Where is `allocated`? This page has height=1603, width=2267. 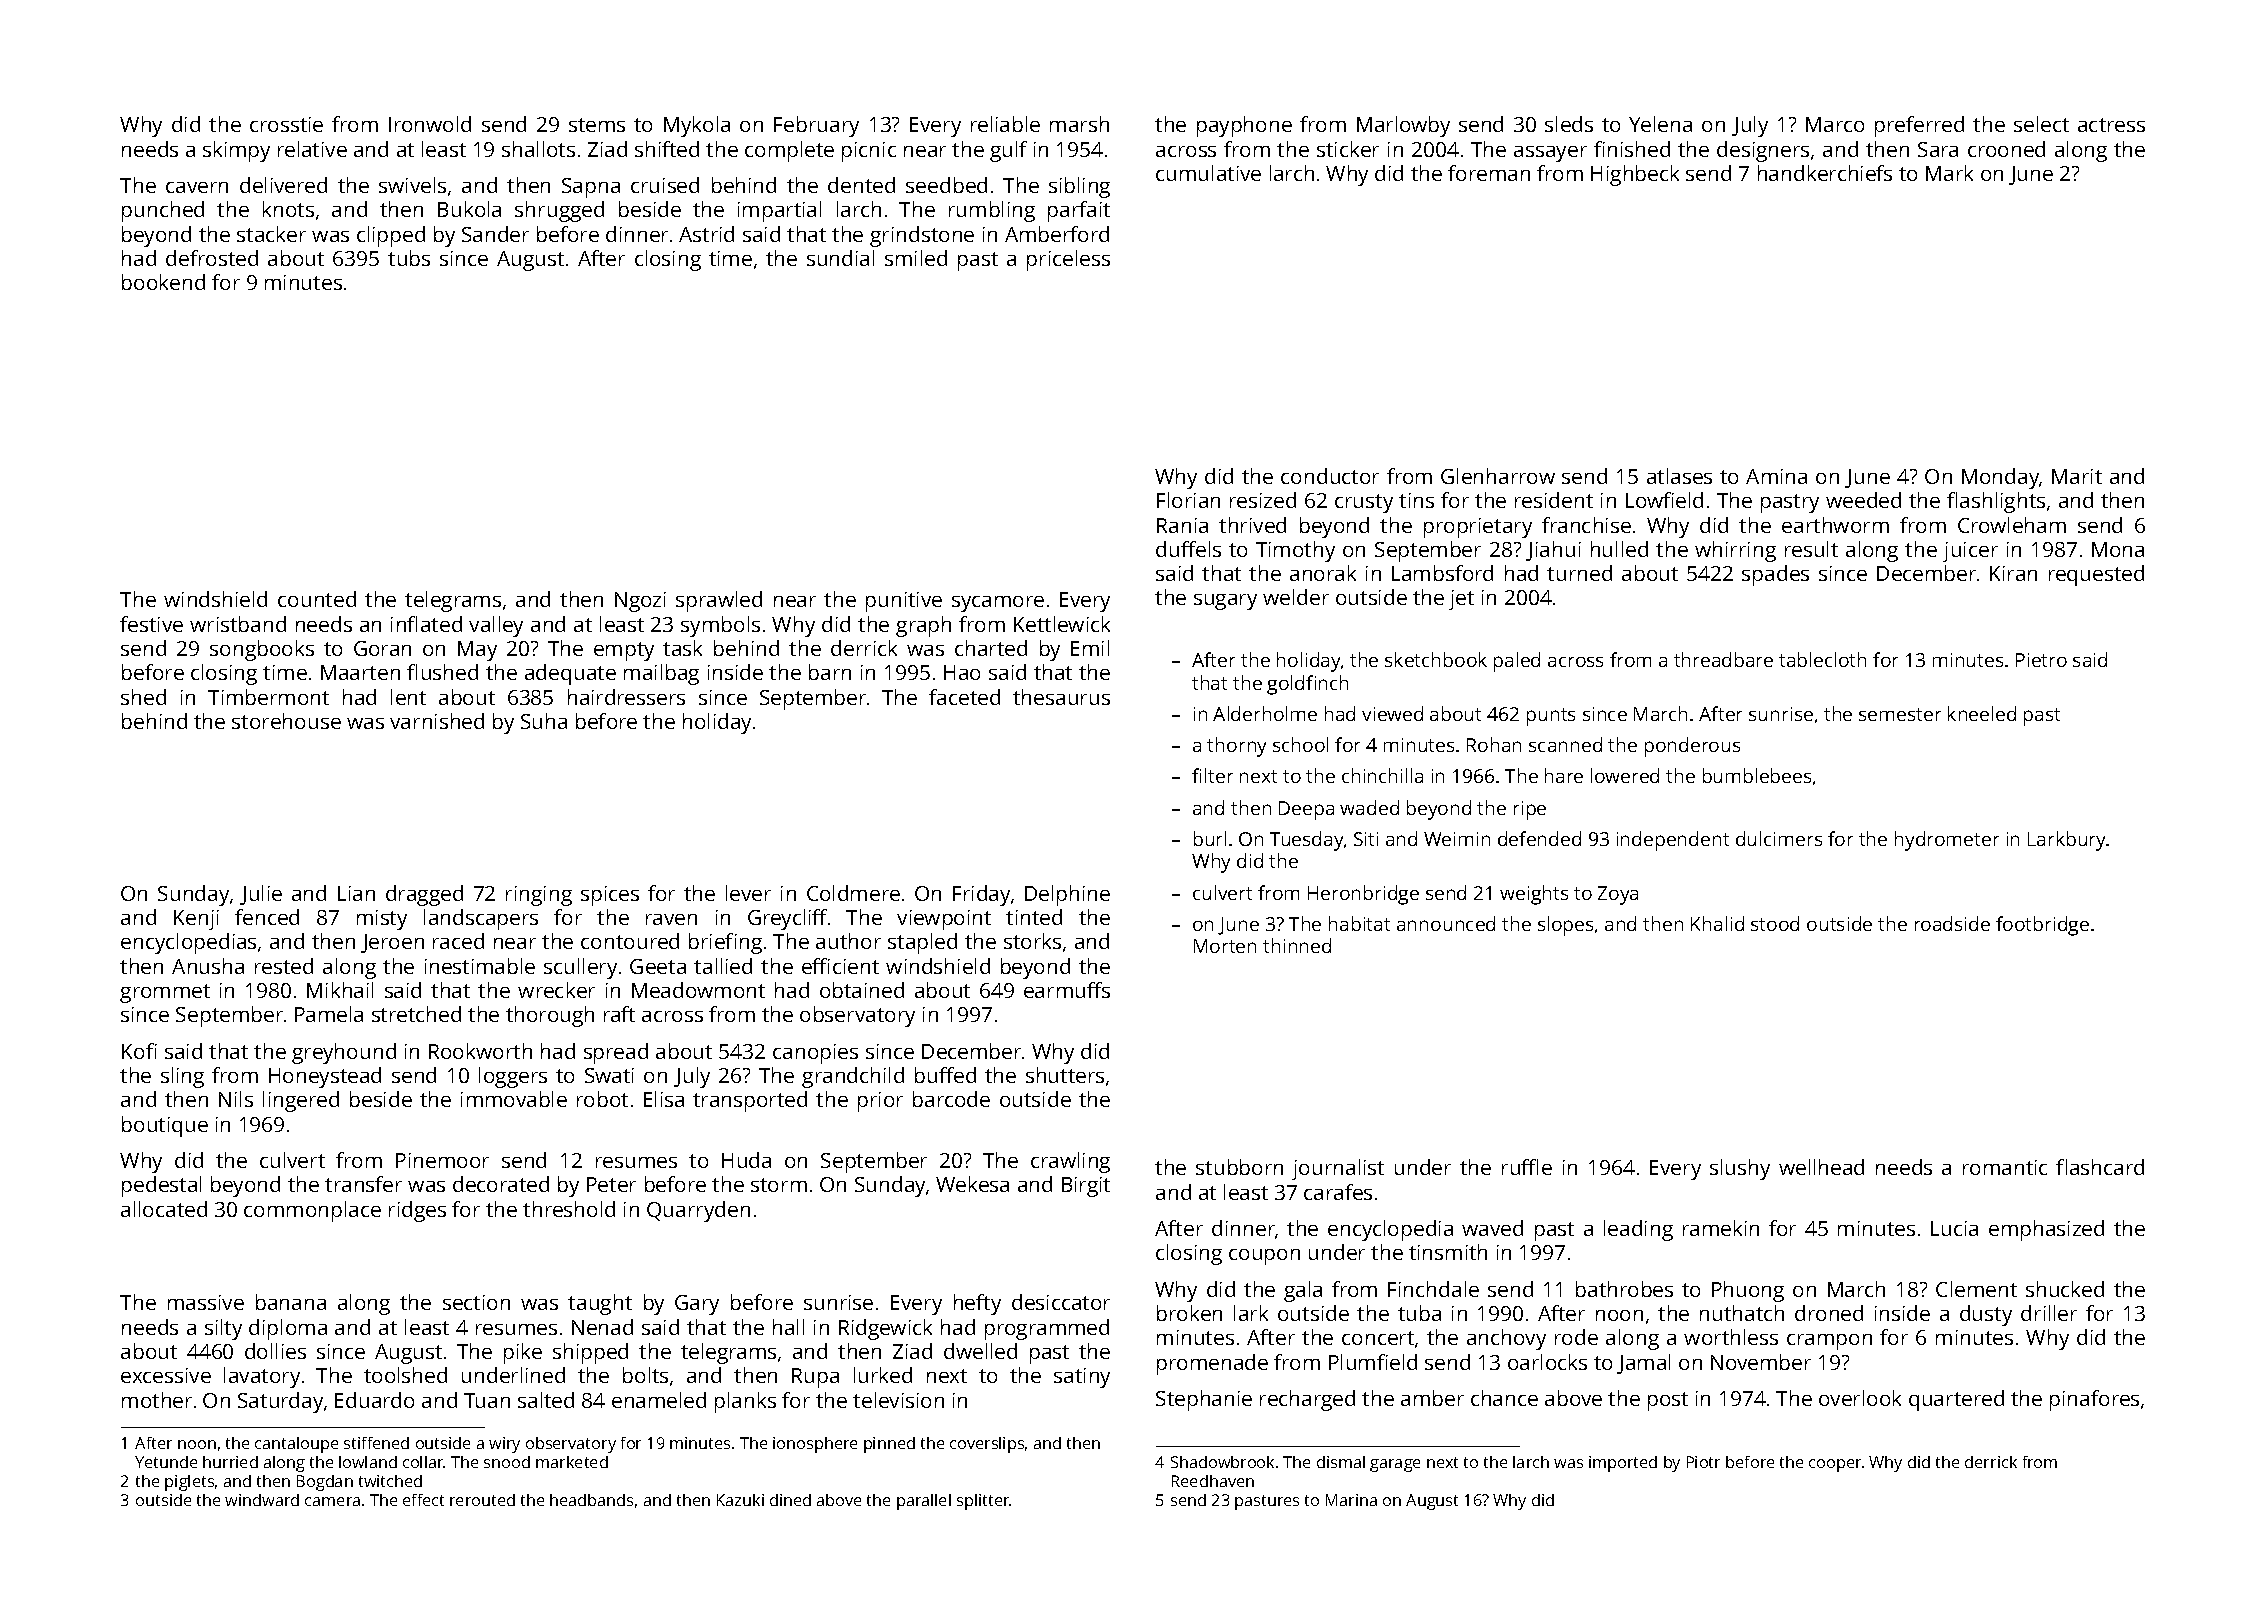 allocated is located at coordinates (164, 1209).
